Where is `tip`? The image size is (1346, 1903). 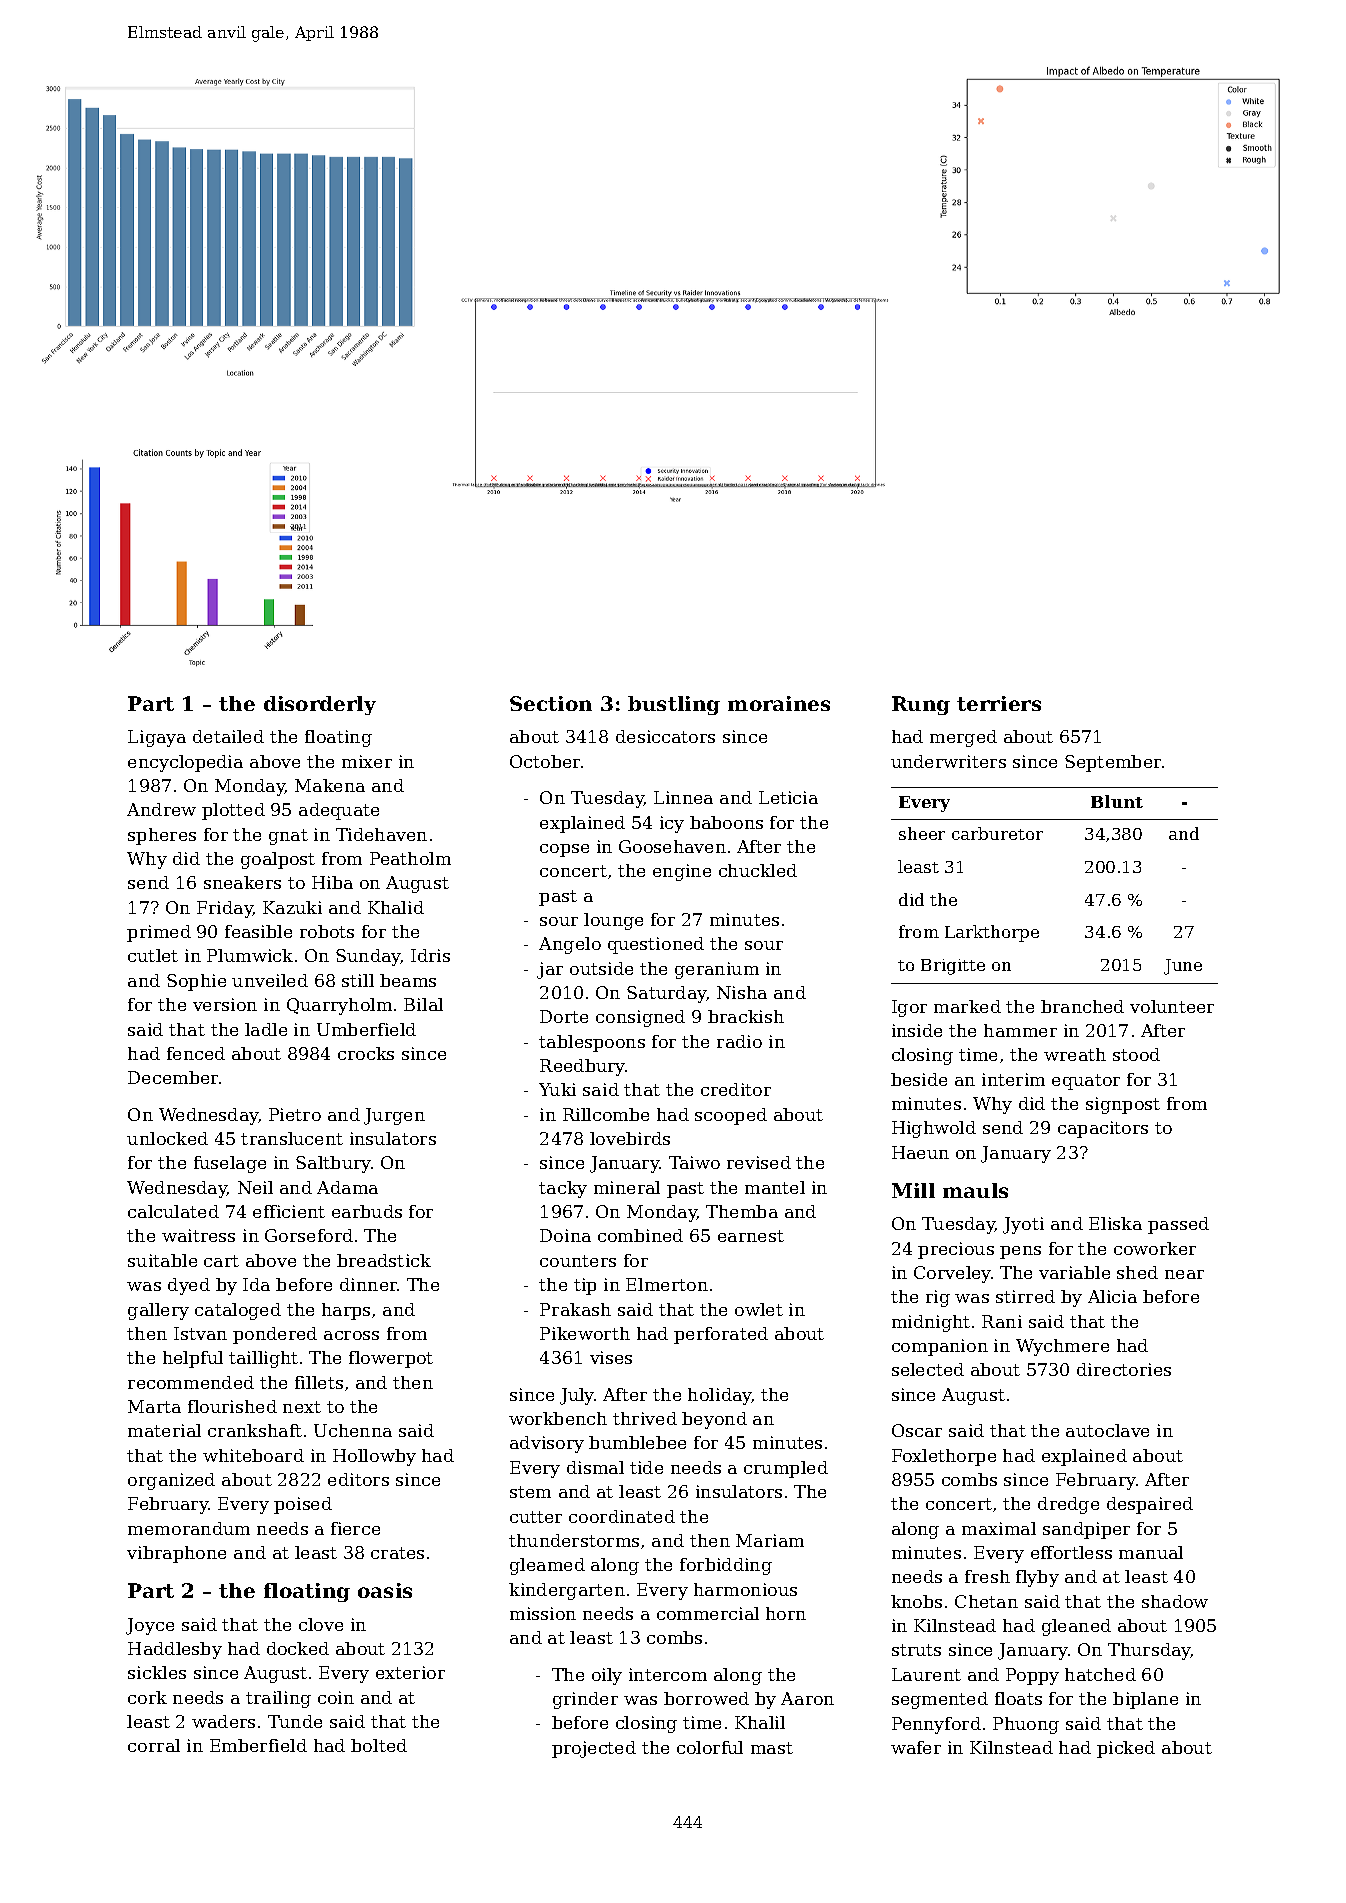 tip is located at coordinates (585, 1286).
